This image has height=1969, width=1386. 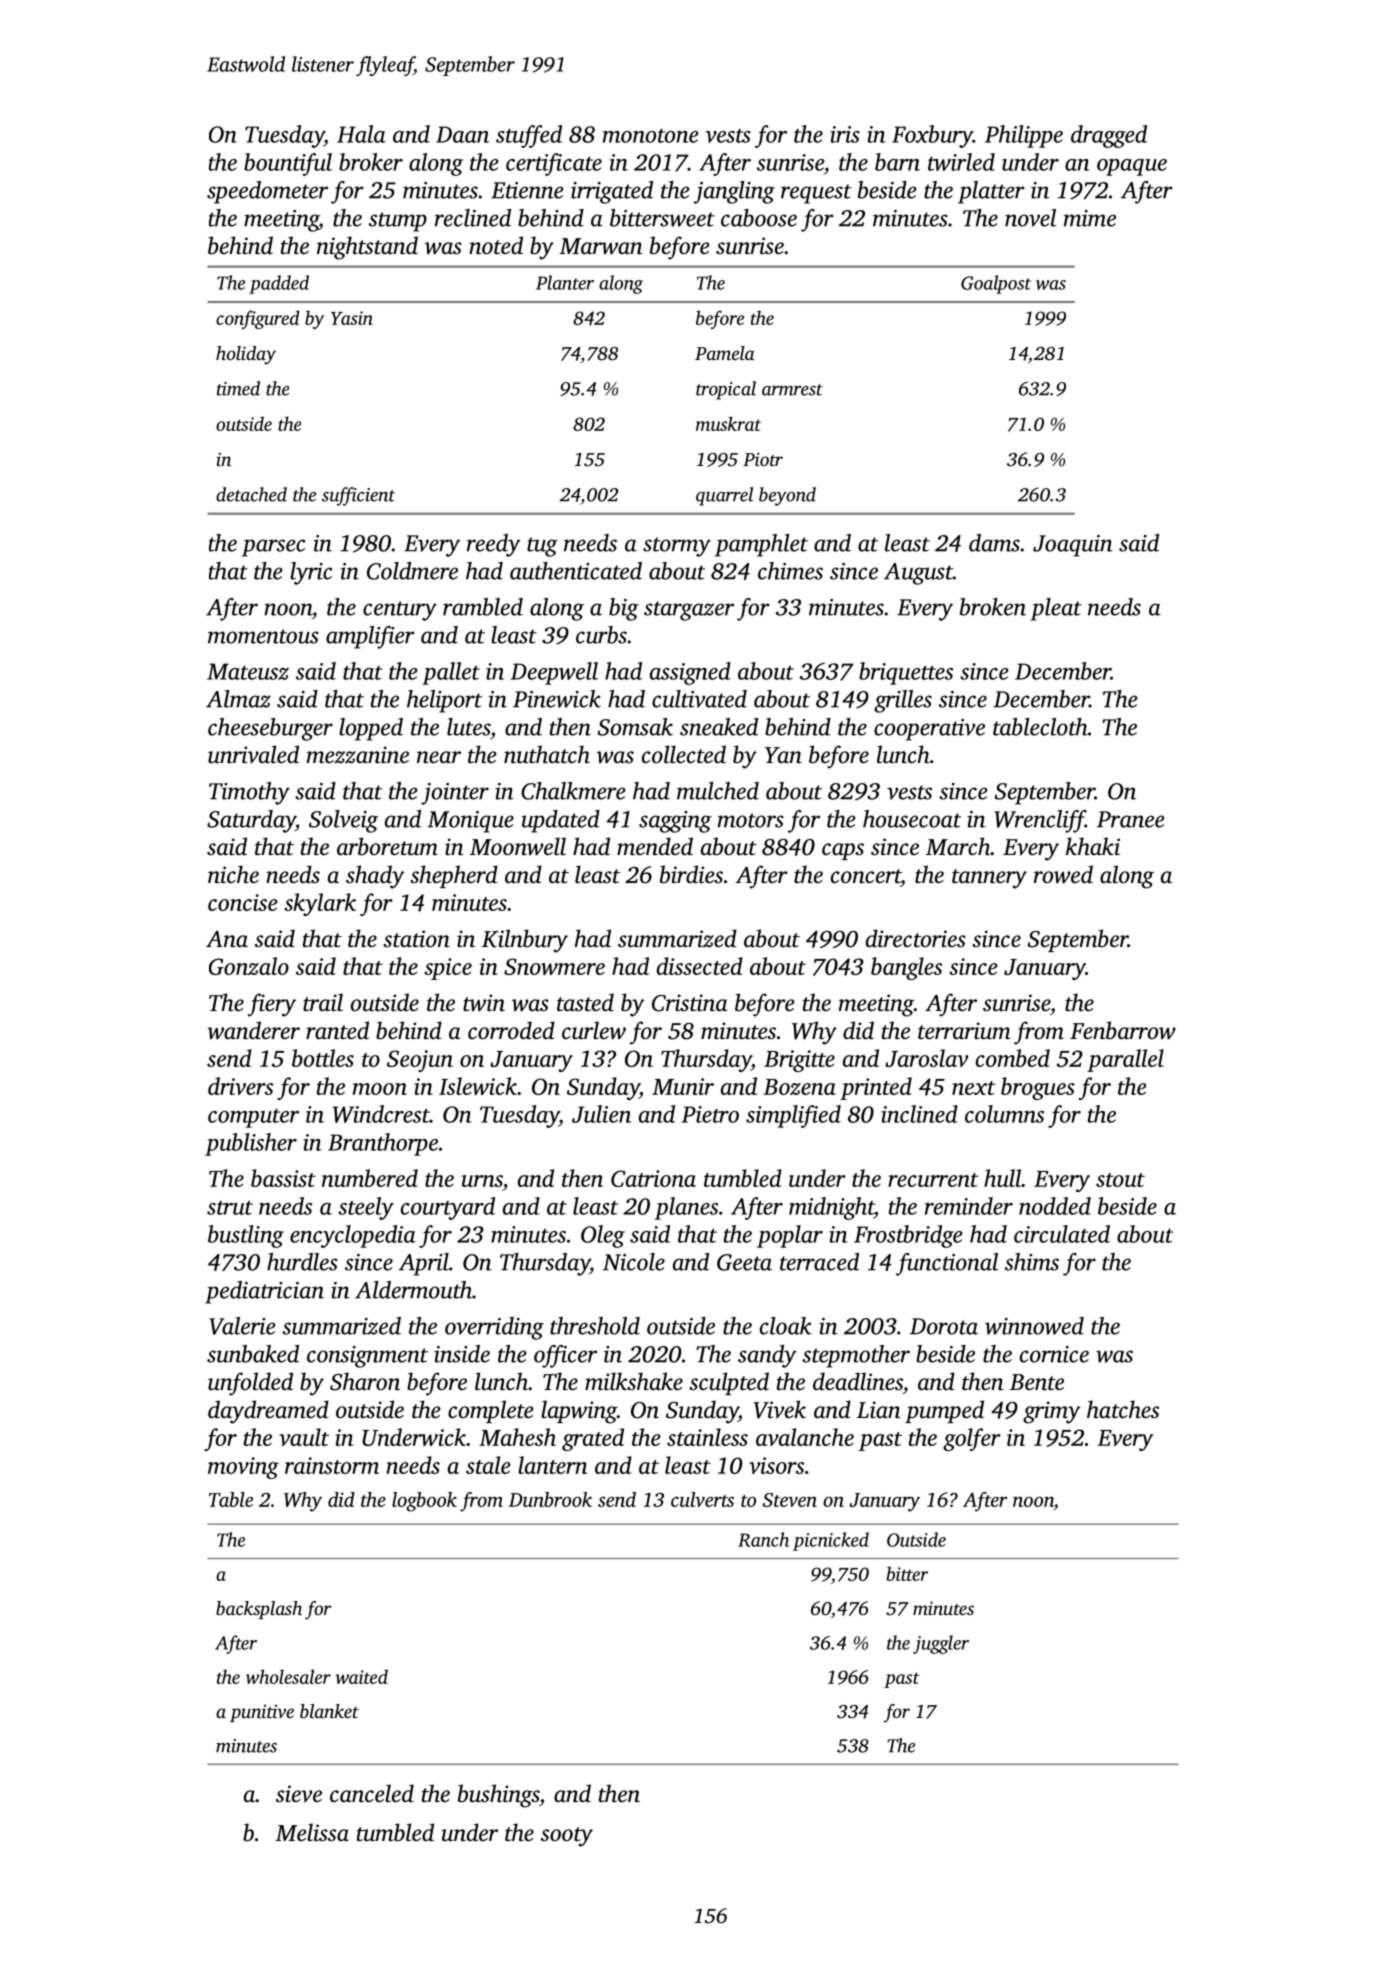 What do you see at coordinates (929, 730) in the image?
I see `cooperative` at bounding box center [929, 730].
